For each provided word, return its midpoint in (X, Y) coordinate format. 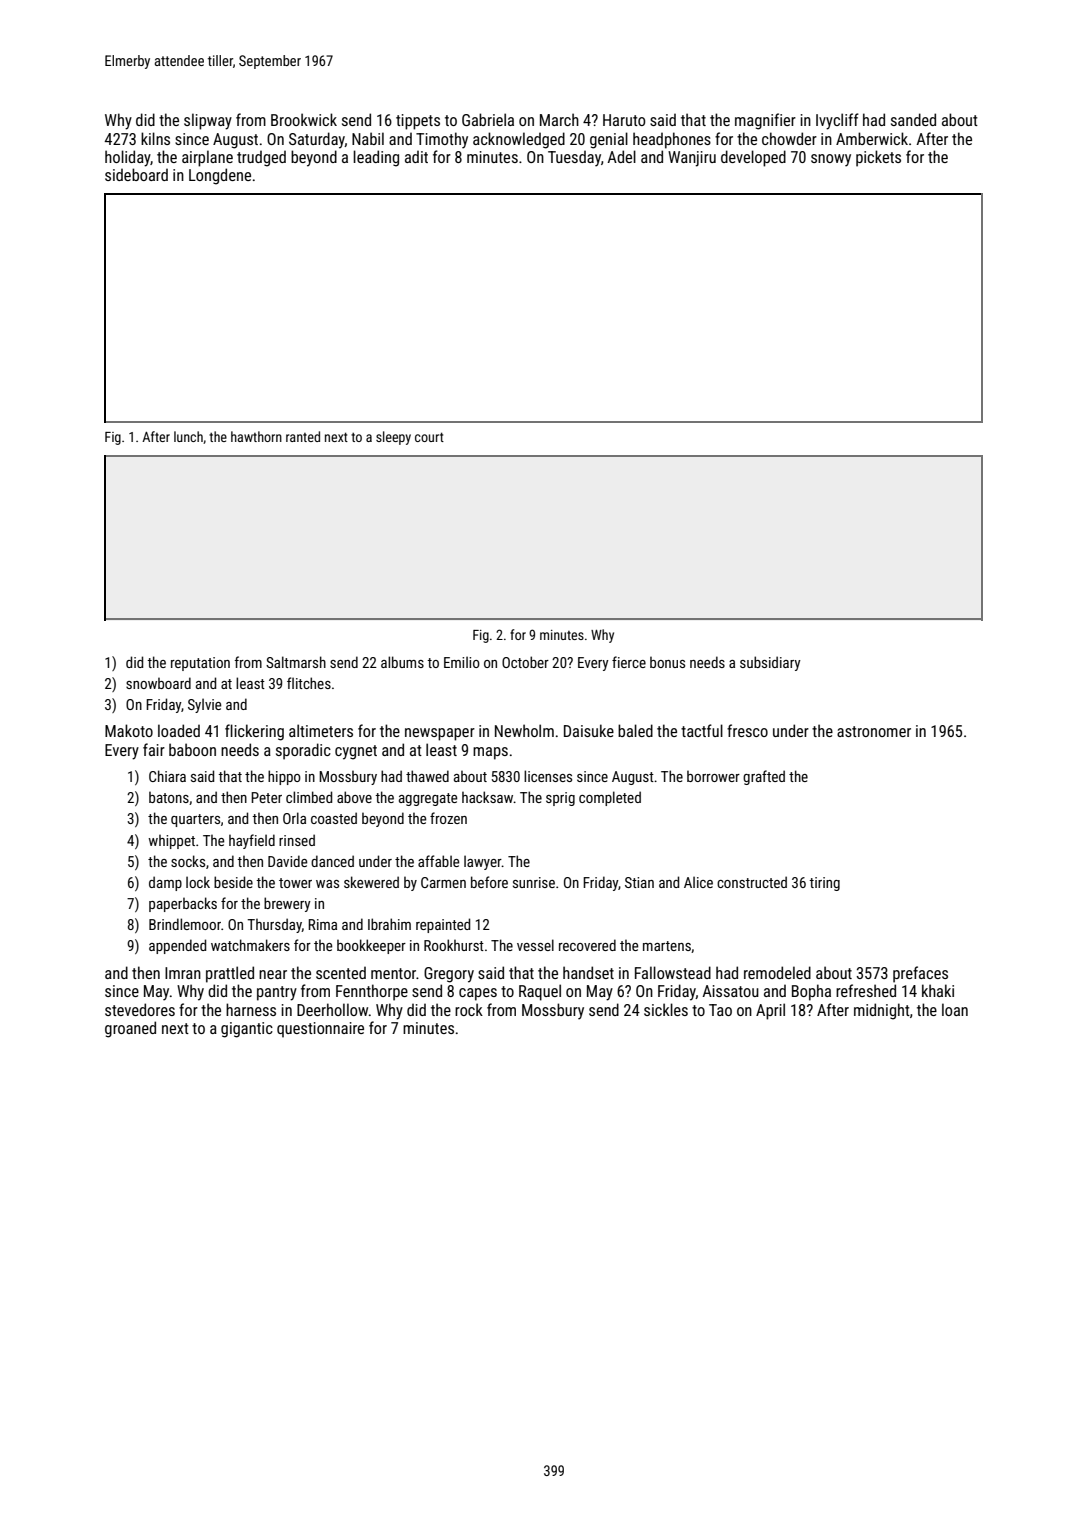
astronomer (874, 731)
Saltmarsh (296, 662)
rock (469, 1009)
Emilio (462, 662)
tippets (418, 122)
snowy (831, 160)
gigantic (247, 1030)
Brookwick (304, 119)
